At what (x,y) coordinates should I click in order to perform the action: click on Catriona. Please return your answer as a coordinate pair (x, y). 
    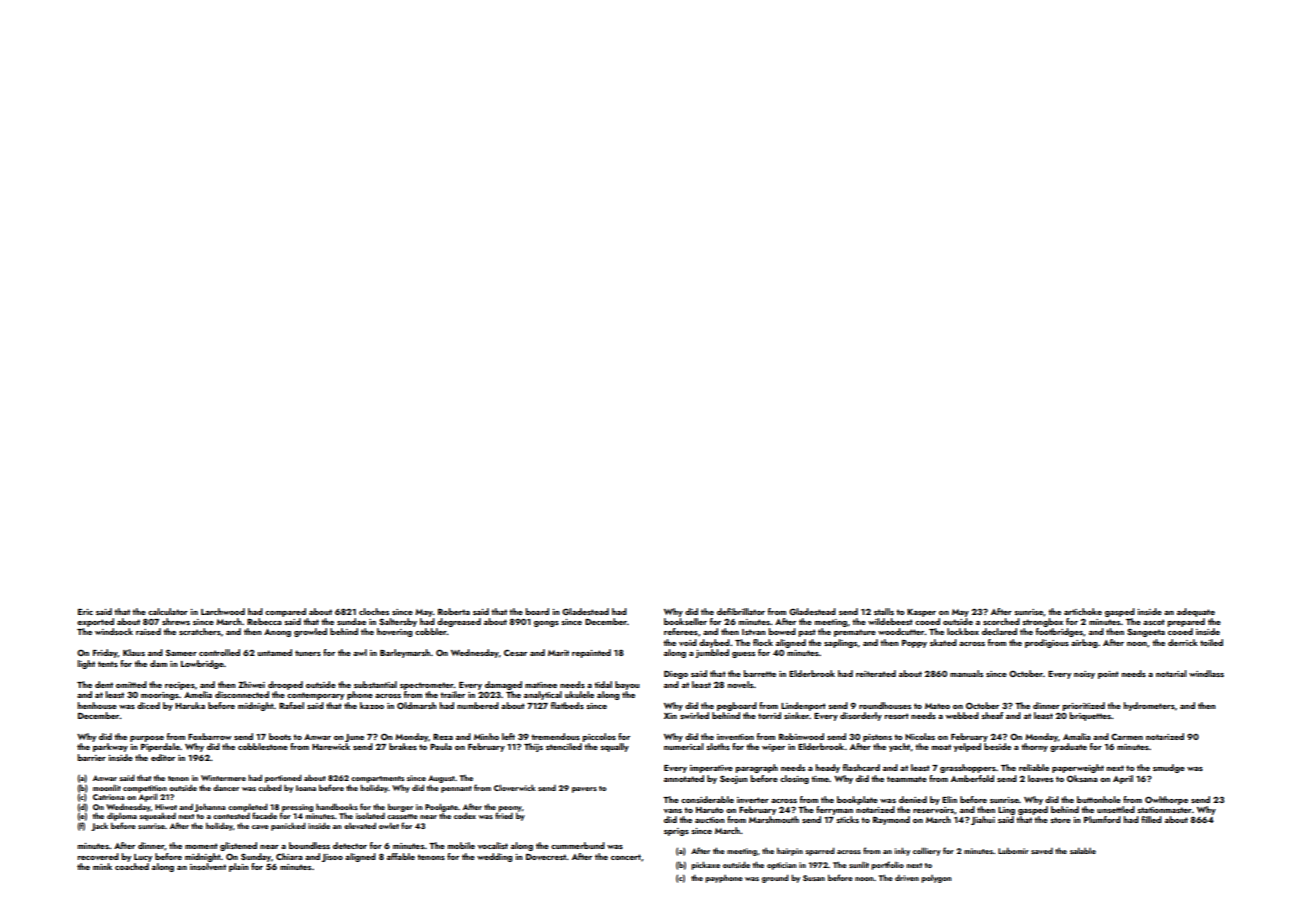
    Looking at the image, I should click on (109, 797).
